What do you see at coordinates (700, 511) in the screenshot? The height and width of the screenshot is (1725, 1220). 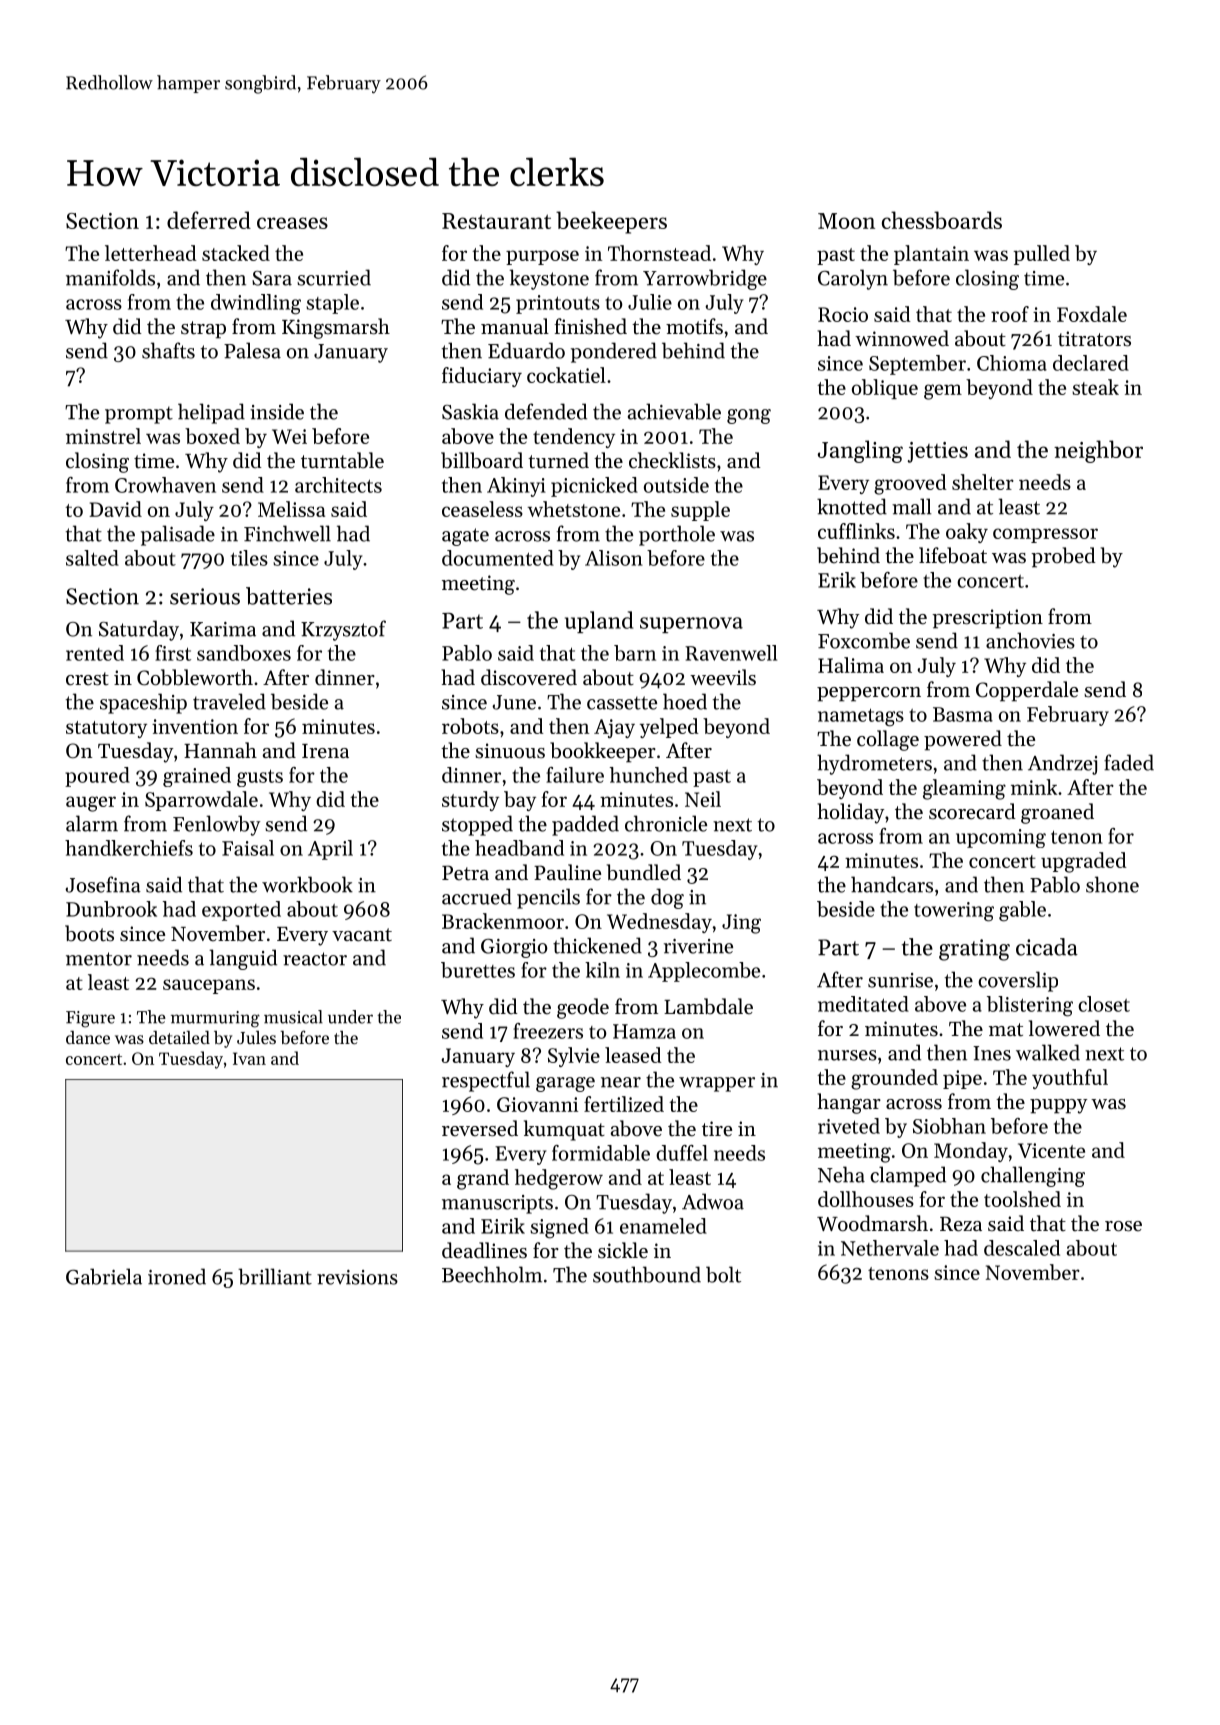 I see `supple` at bounding box center [700, 511].
